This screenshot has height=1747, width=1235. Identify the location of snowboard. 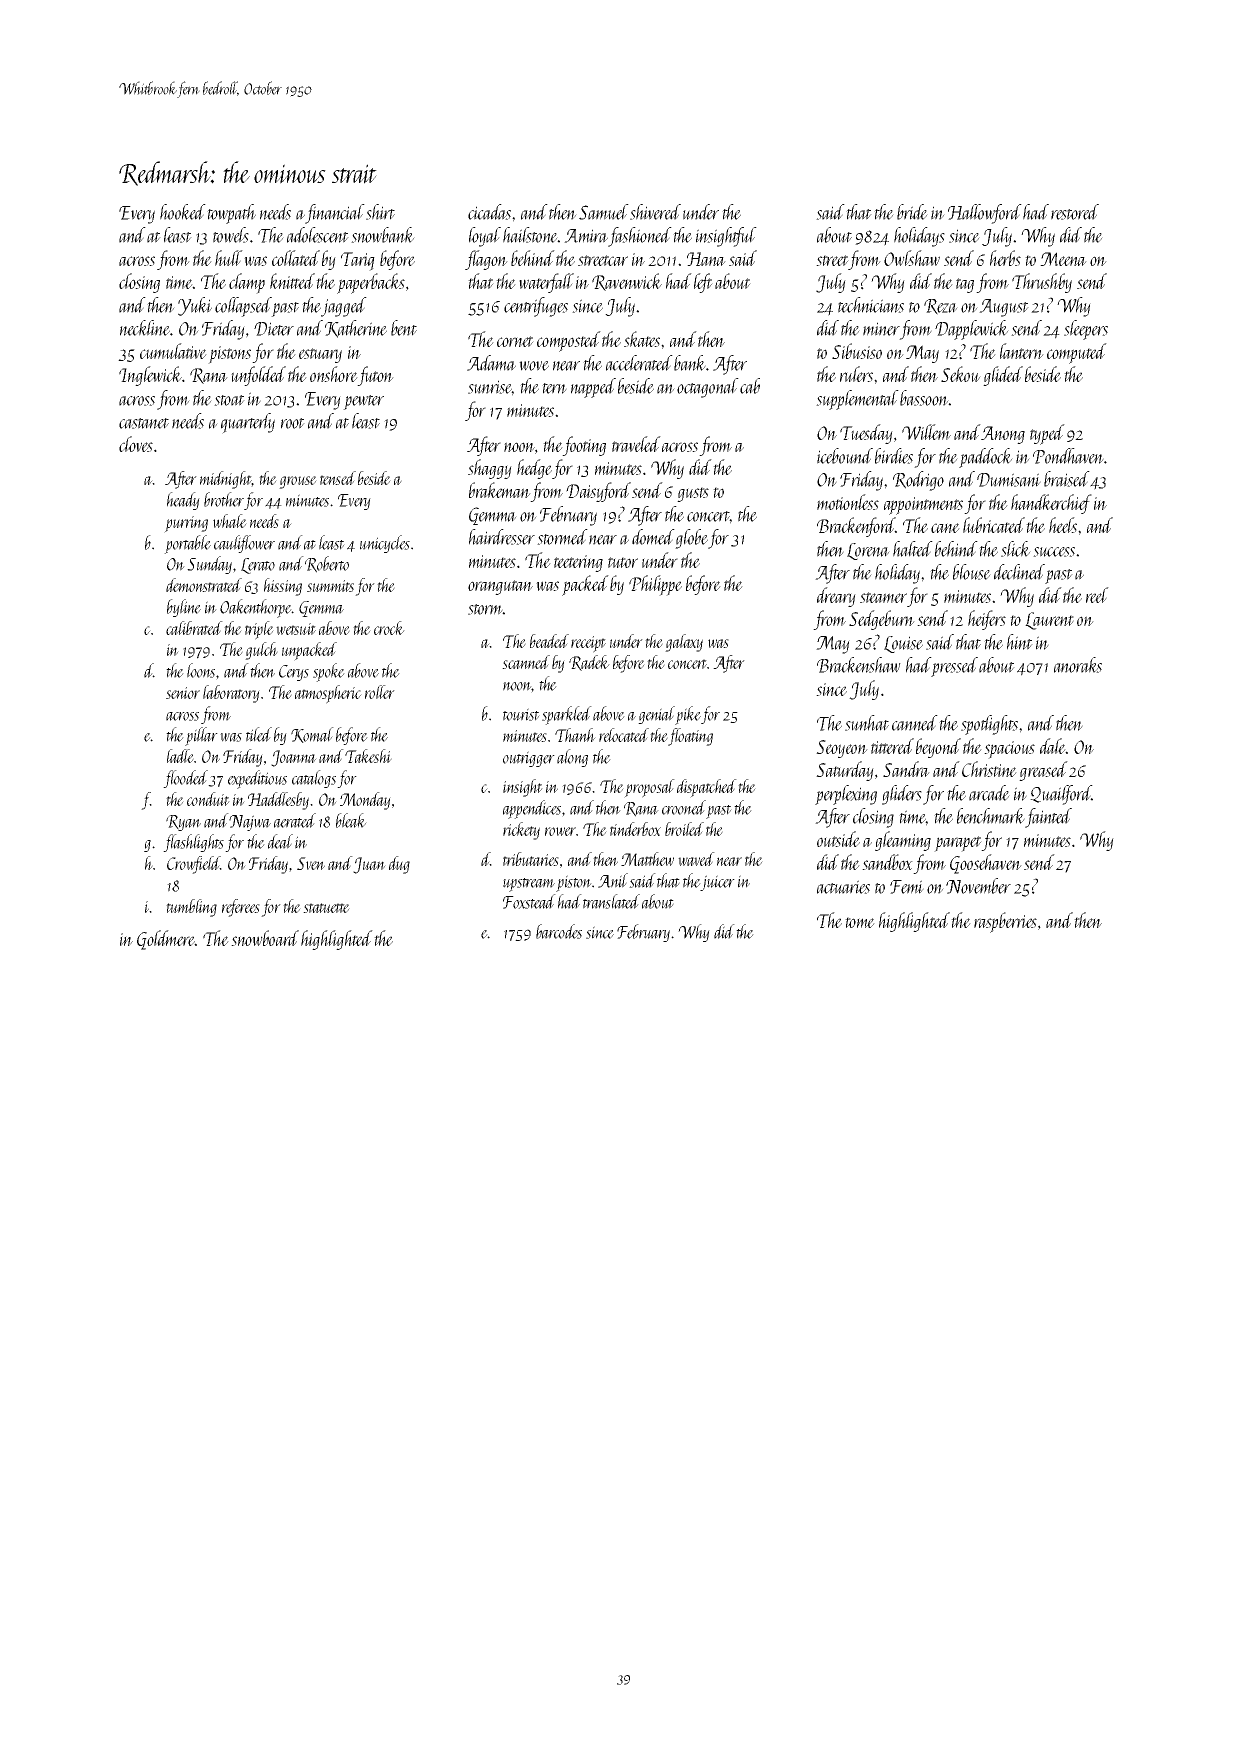
(265, 938).
